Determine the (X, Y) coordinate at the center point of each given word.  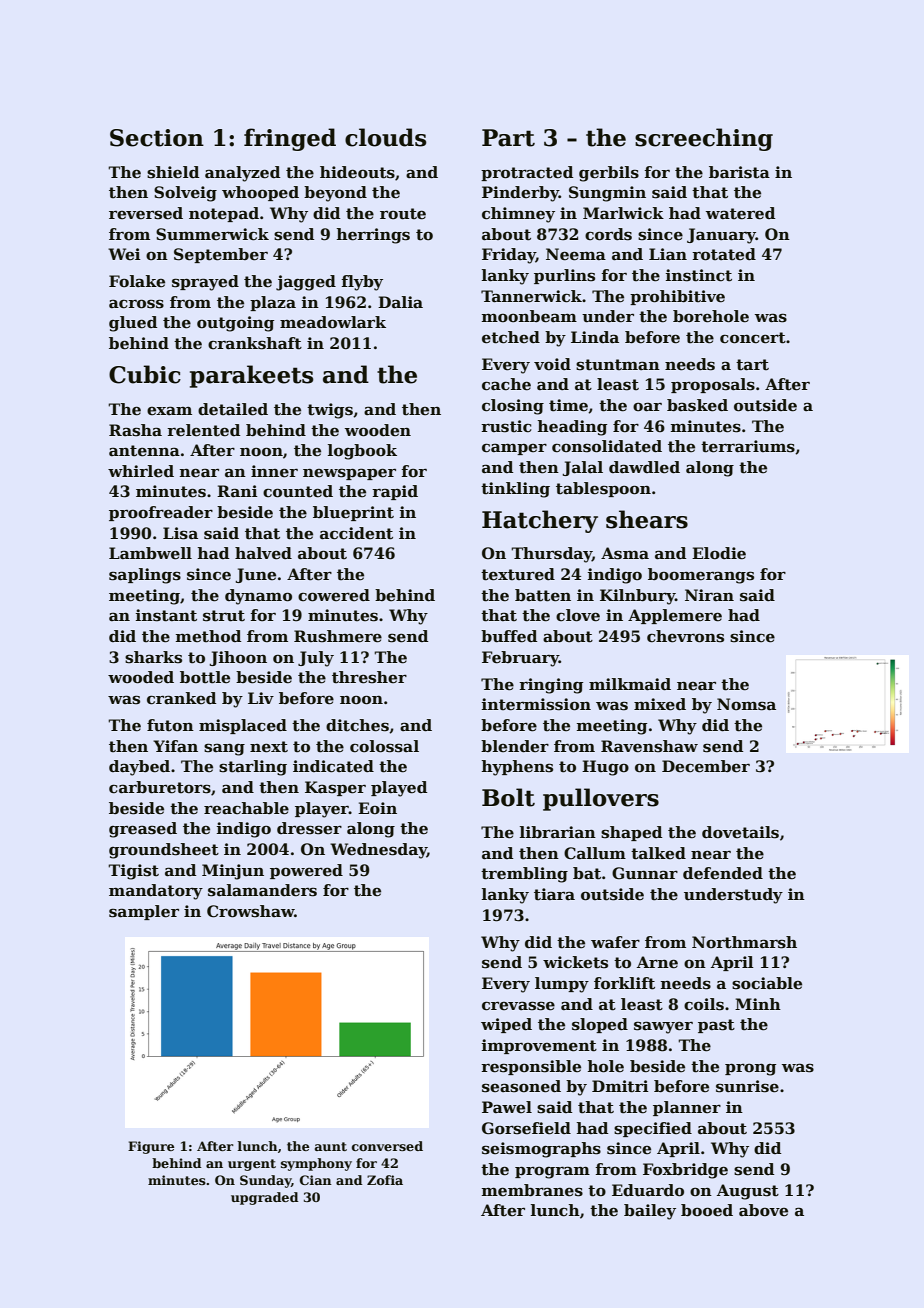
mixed (660, 704)
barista (739, 172)
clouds (386, 137)
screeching (704, 139)
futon (170, 725)
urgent (252, 1165)
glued (133, 324)
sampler (144, 912)
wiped (506, 1025)
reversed (146, 213)
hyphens (517, 768)
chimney (518, 215)
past (716, 1026)
